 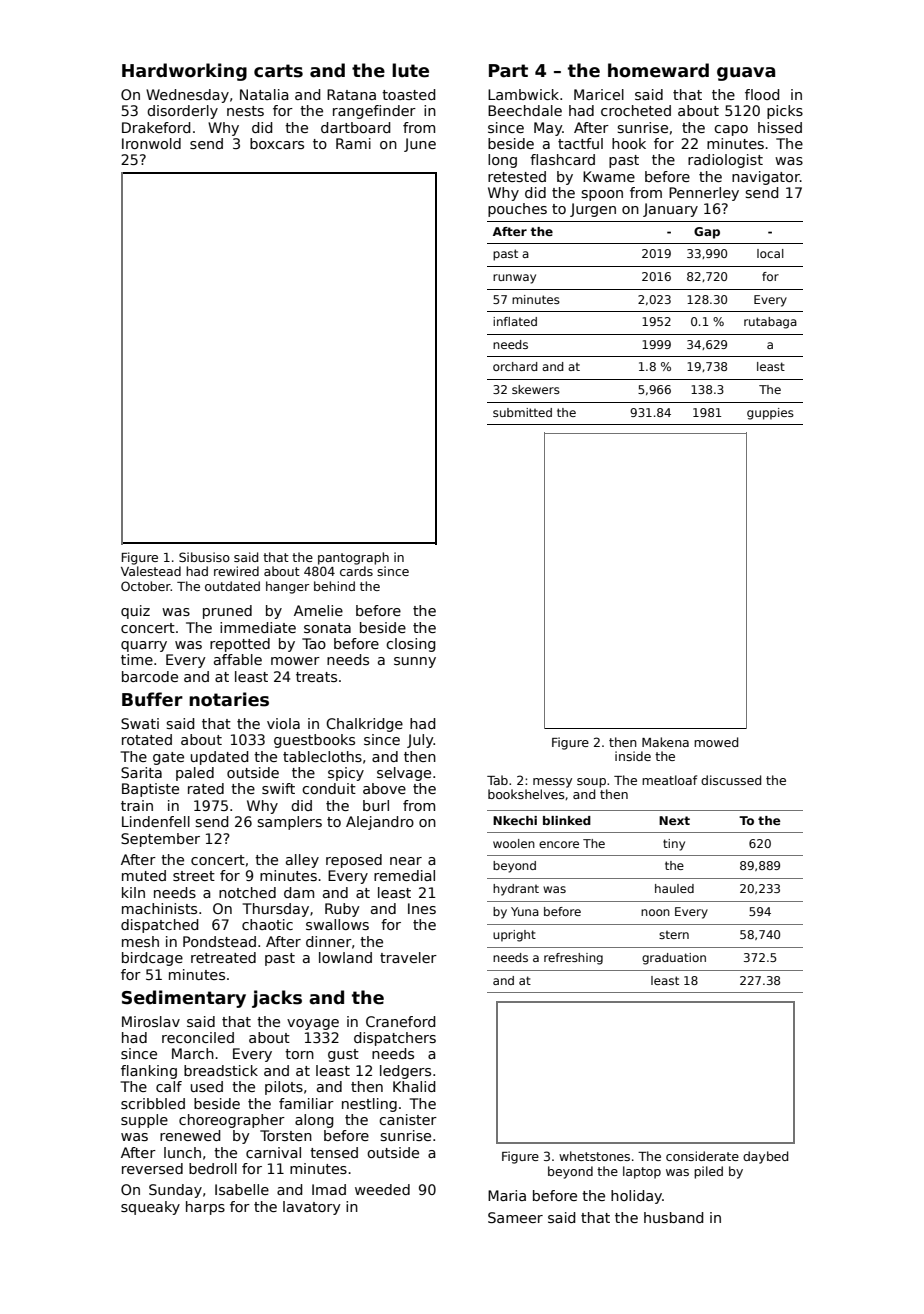 What do you see at coordinates (515, 1217) in the screenshot?
I see `Sameer` at bounding box center [515, 1217].
